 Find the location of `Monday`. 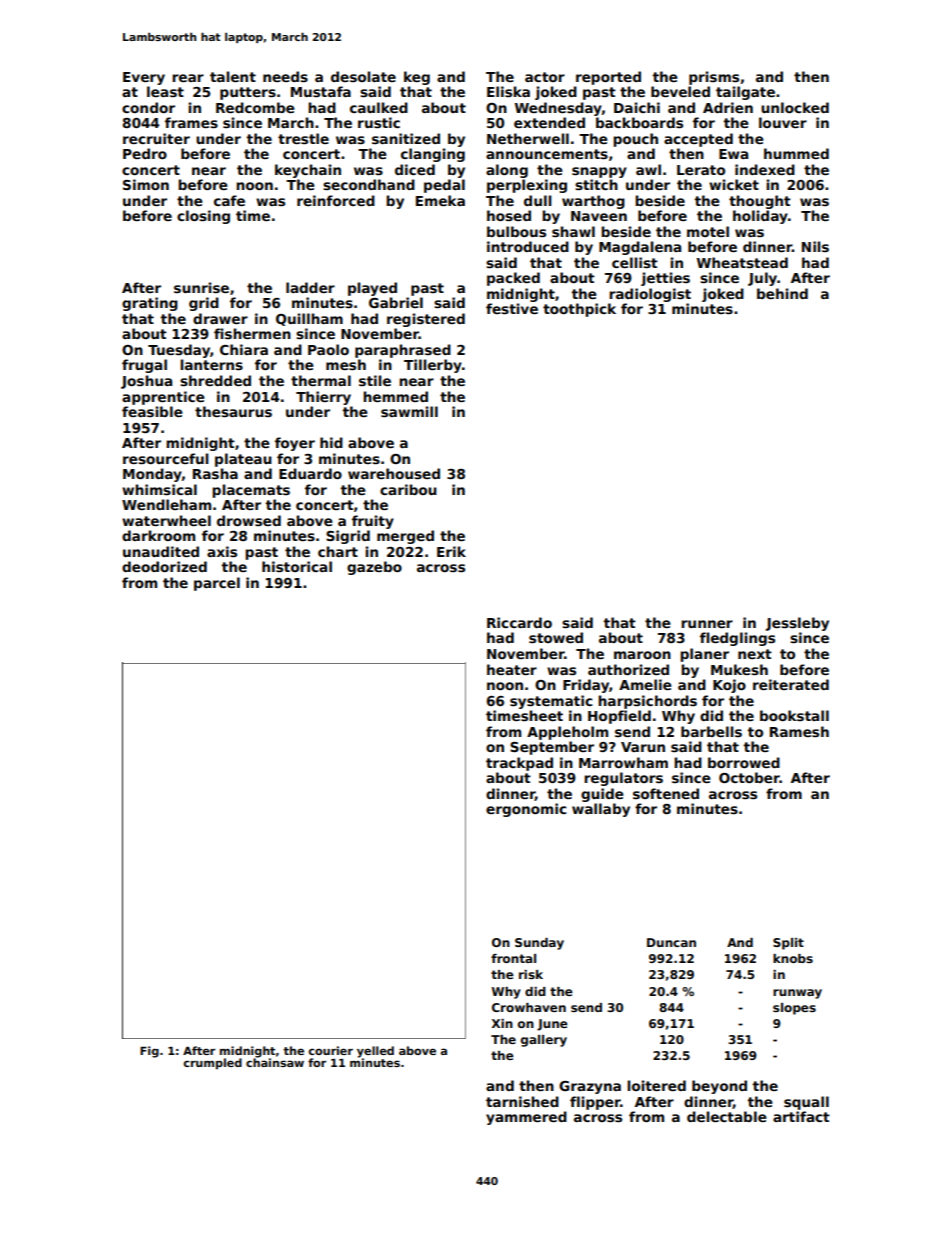

Monday is located at coordinates (152, 475).
